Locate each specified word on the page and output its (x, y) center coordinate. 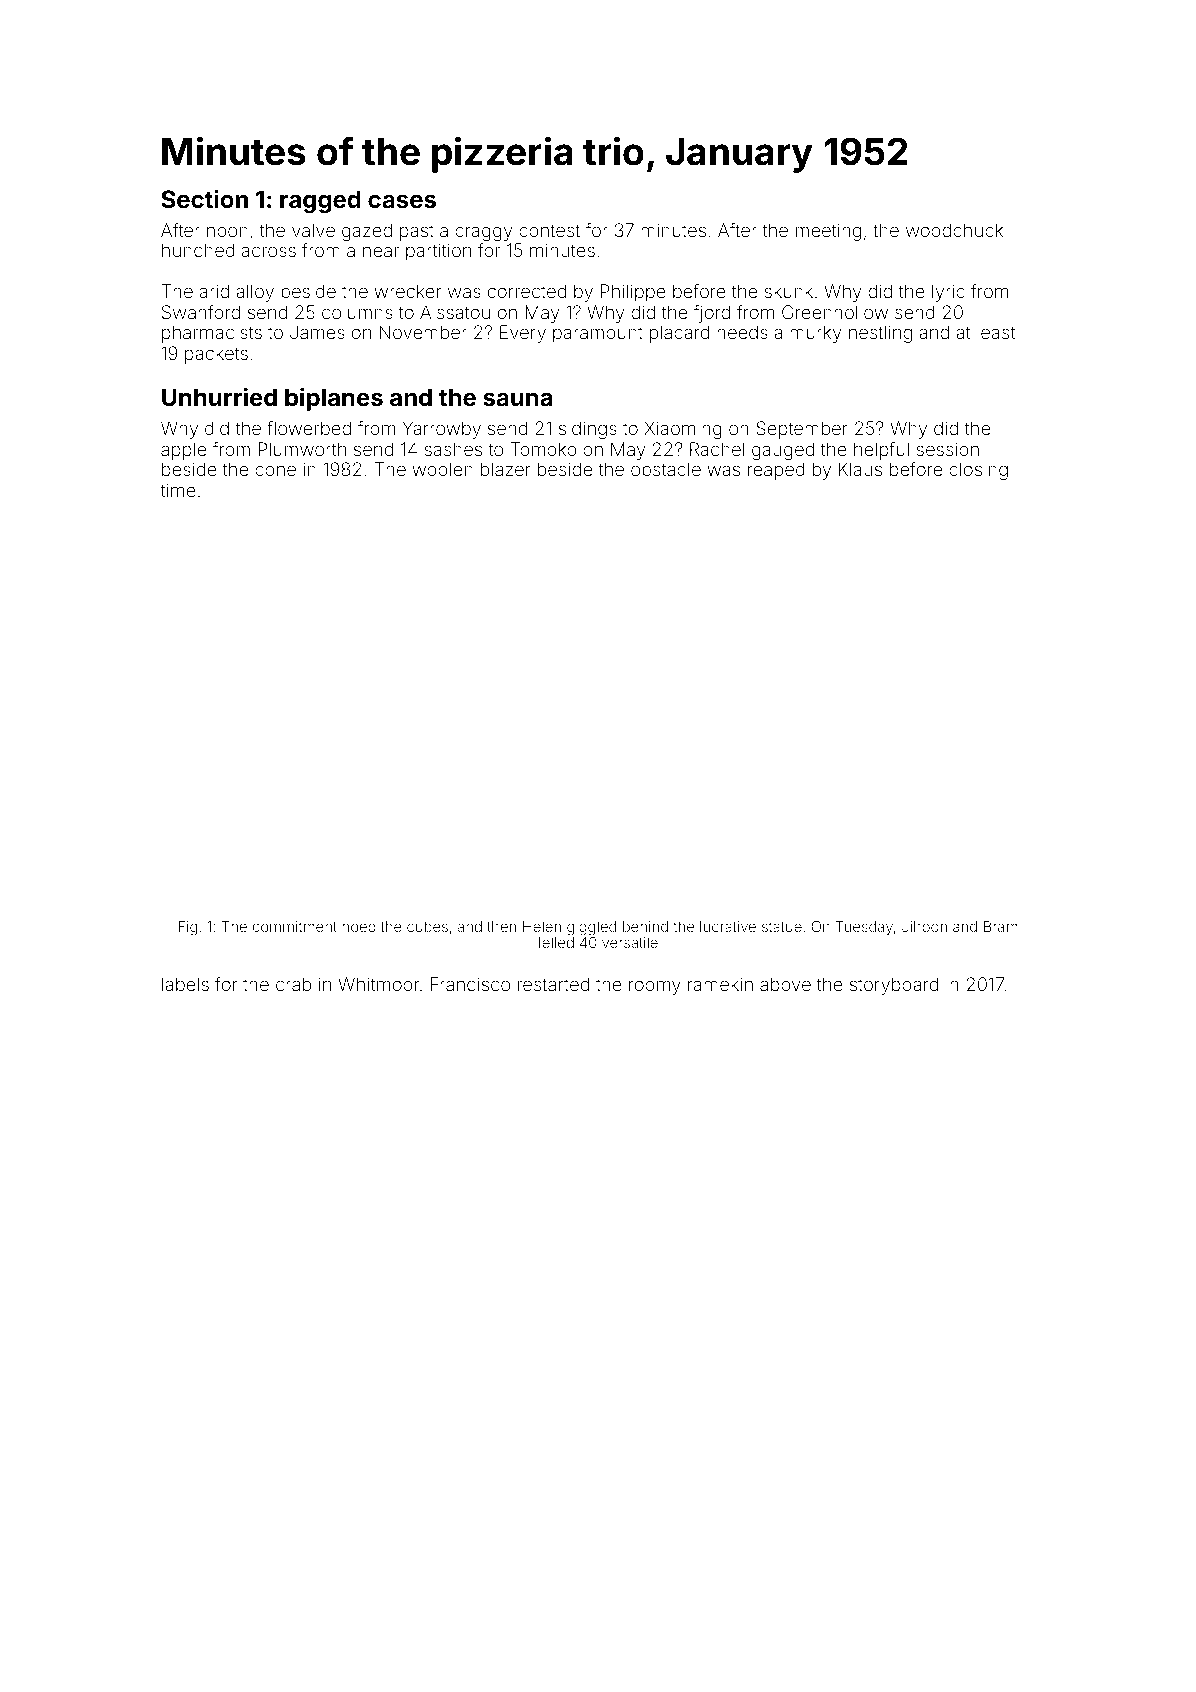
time (178, 490)
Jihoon (924, 926)
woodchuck (954, 230)
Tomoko (544, 449)
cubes (427, 926)
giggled (591, 928)
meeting (828, 232)
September (802, 430)
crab (293, 984)
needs (742, 332)
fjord (712, 314)
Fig (188, 928)
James (317, 332)
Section (204, 199)
